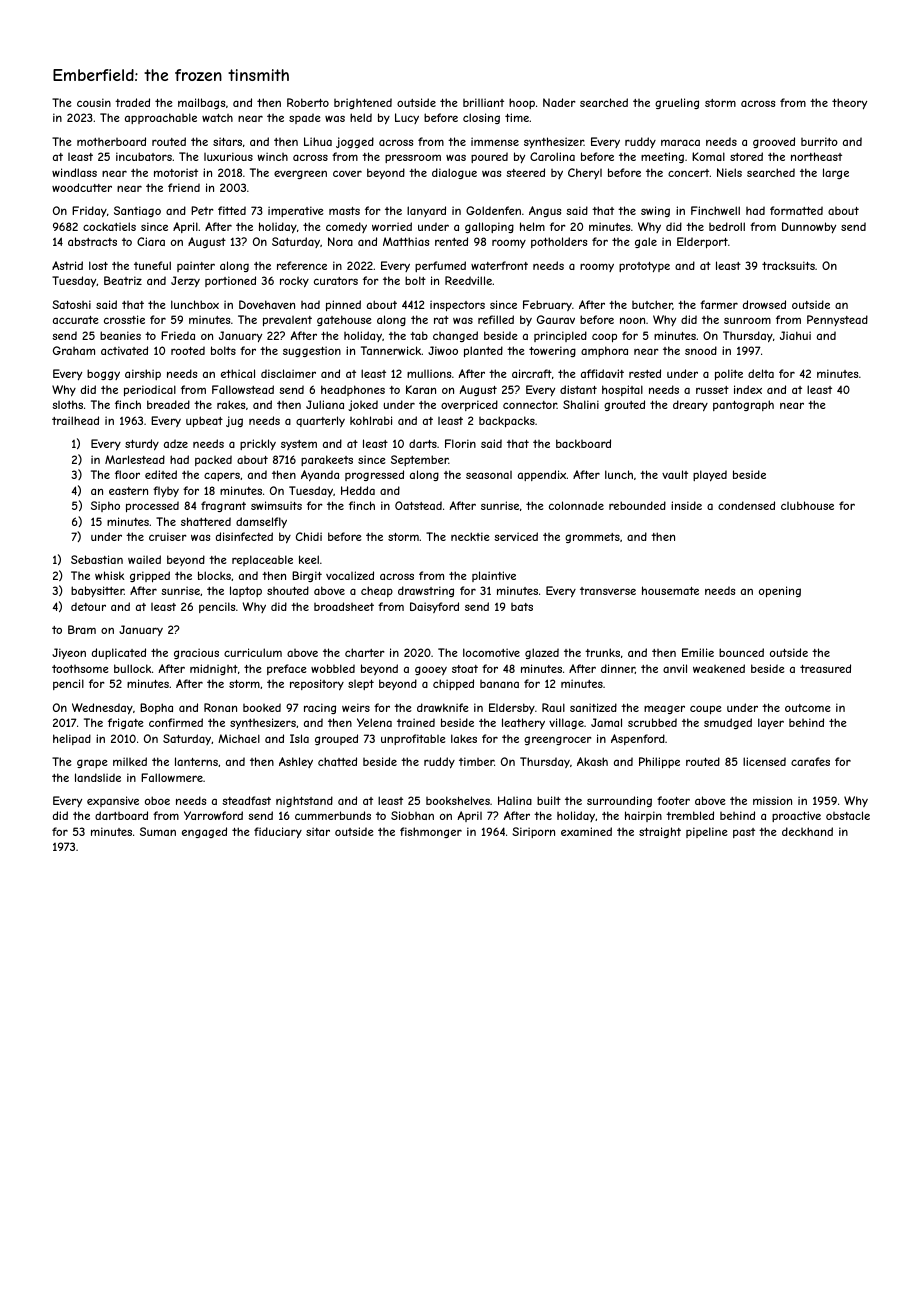  Describe the element at coordinates (278, 833) in the image. I see `fiduciary` at that location.
